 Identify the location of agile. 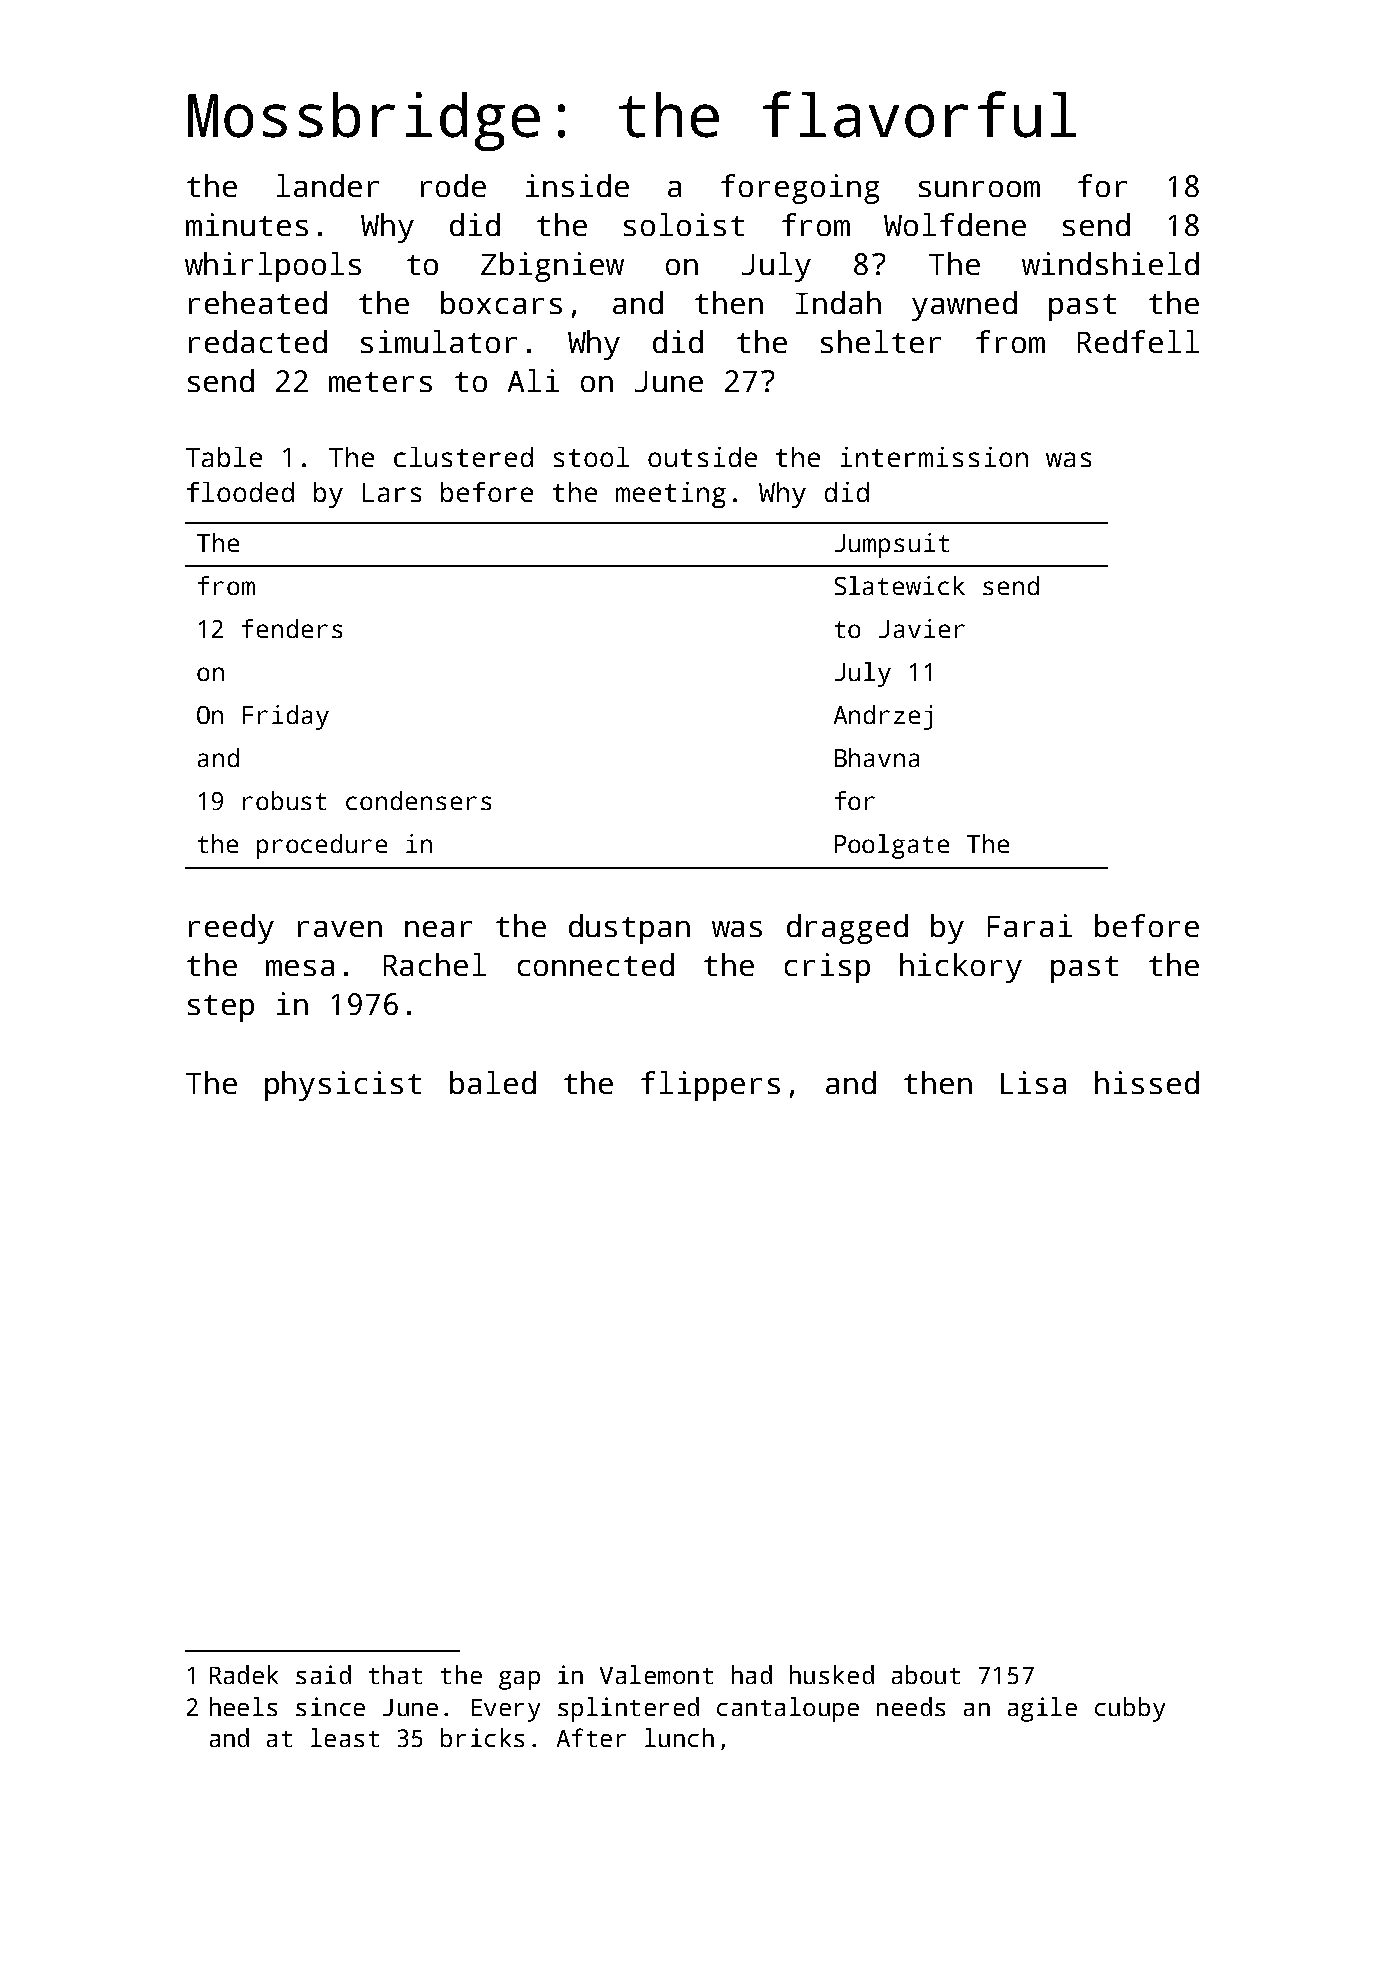
(1042, 1709).
